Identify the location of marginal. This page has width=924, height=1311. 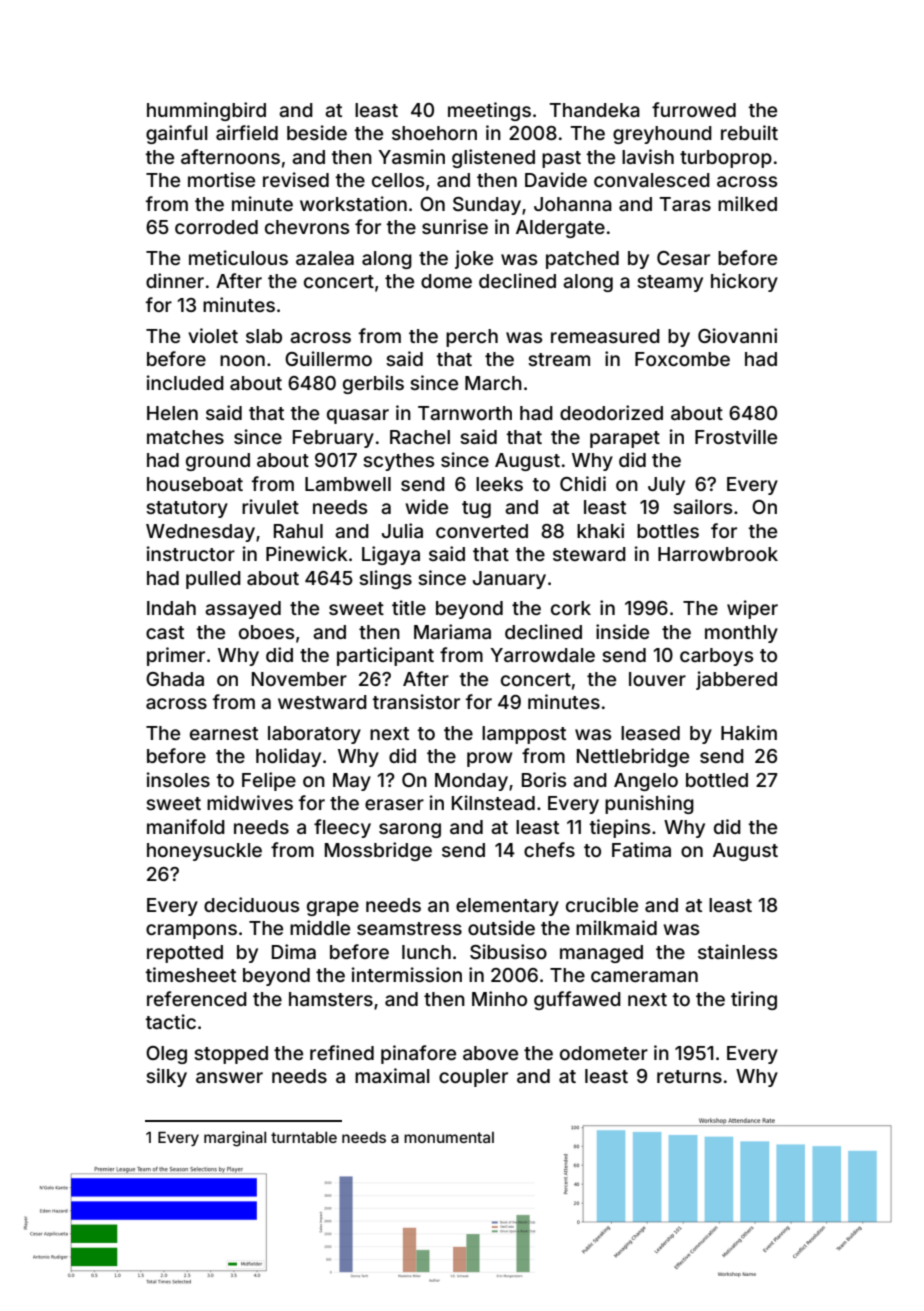
(235, 1139).
